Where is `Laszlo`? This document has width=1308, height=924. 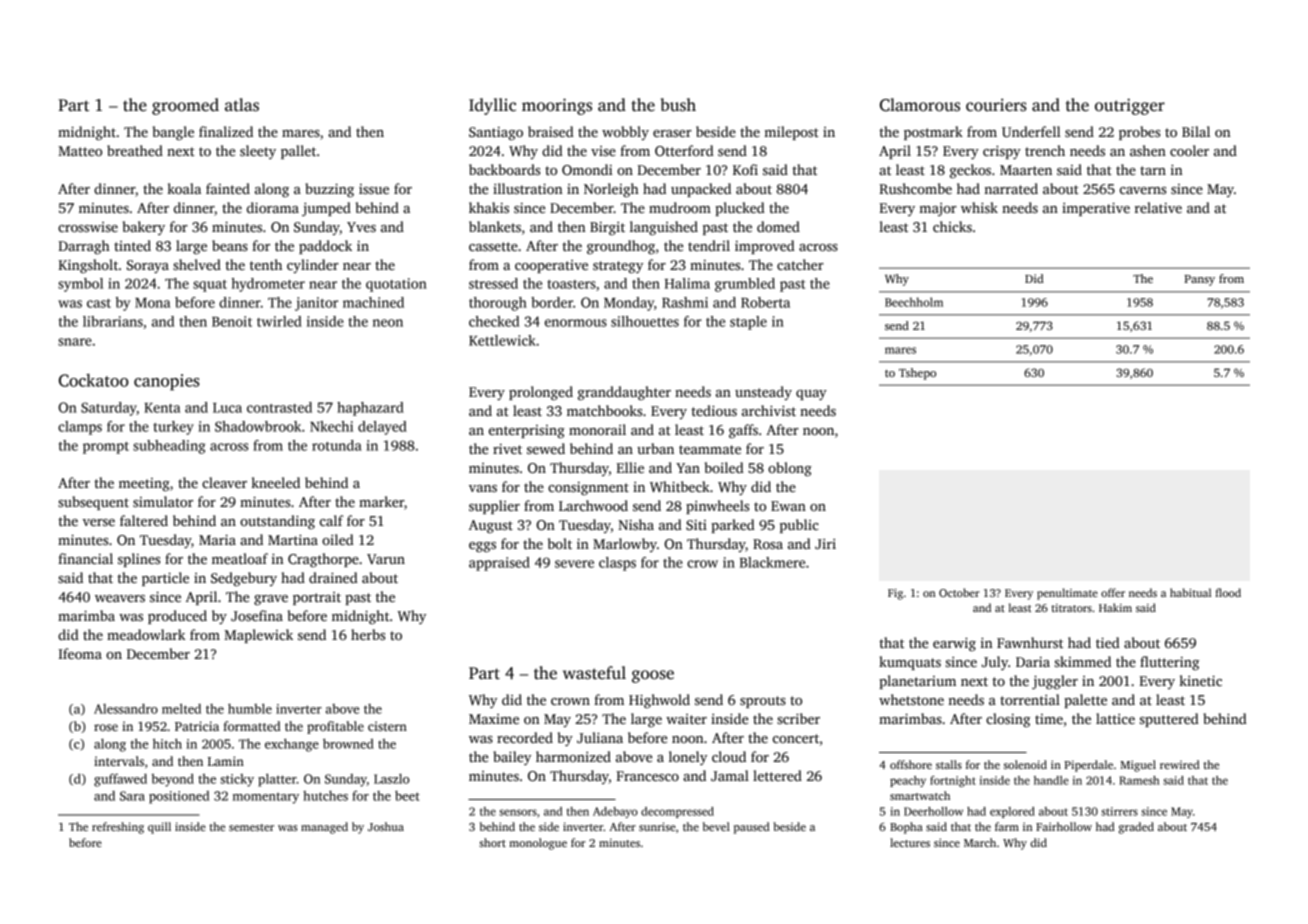
Laszlo is located at coordinates (391, 779).
